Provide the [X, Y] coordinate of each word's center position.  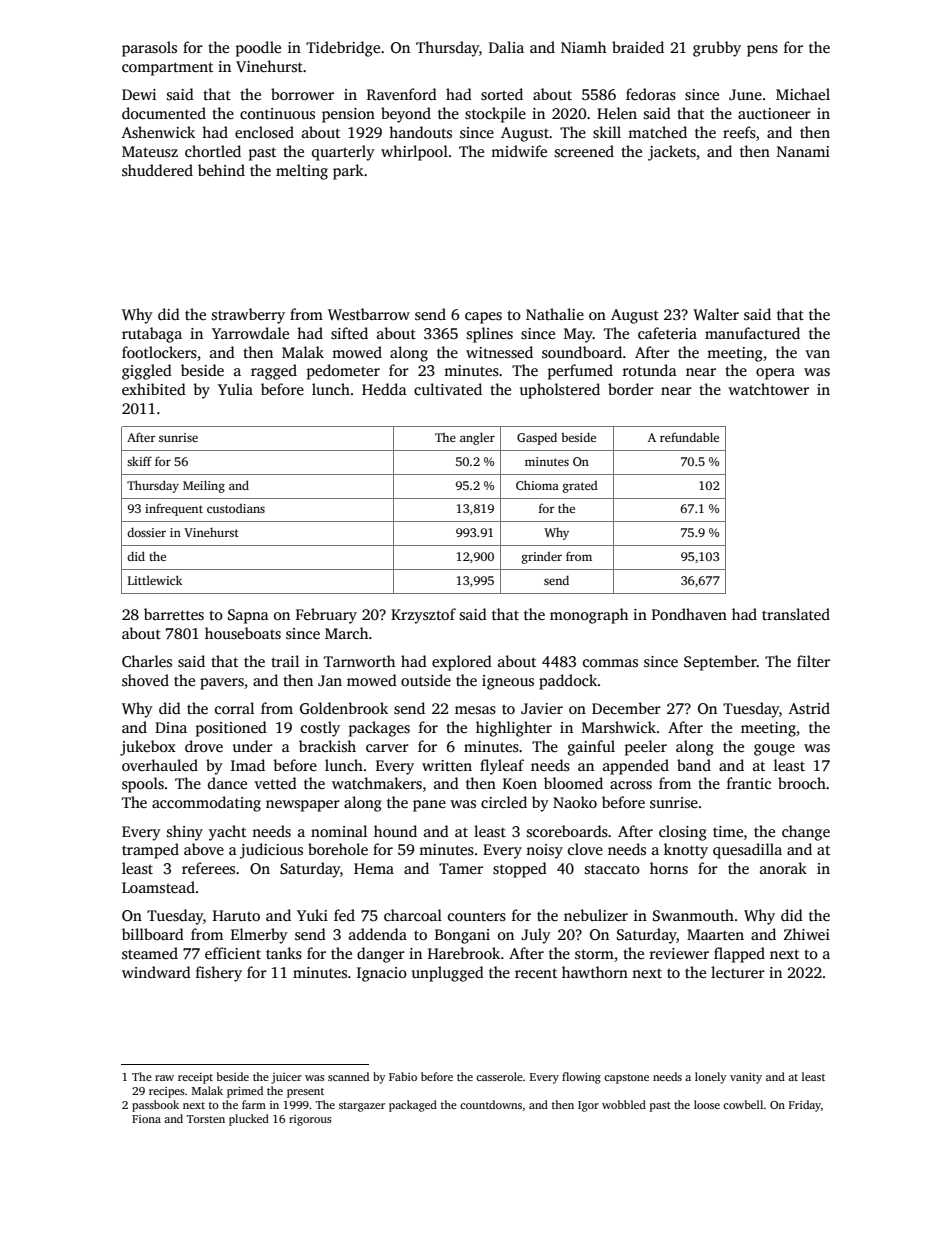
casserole [499, 1076]
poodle [258, 49]
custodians [236, 508]
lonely [711, 1078]
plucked [249, 1120]
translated [796, 614]
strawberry [248, 316]
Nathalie [555, 314]
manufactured [752, 333]
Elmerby [259, 936]
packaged [413, 1106]
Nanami [803, 151]
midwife [519, 151]
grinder [542, 558]
